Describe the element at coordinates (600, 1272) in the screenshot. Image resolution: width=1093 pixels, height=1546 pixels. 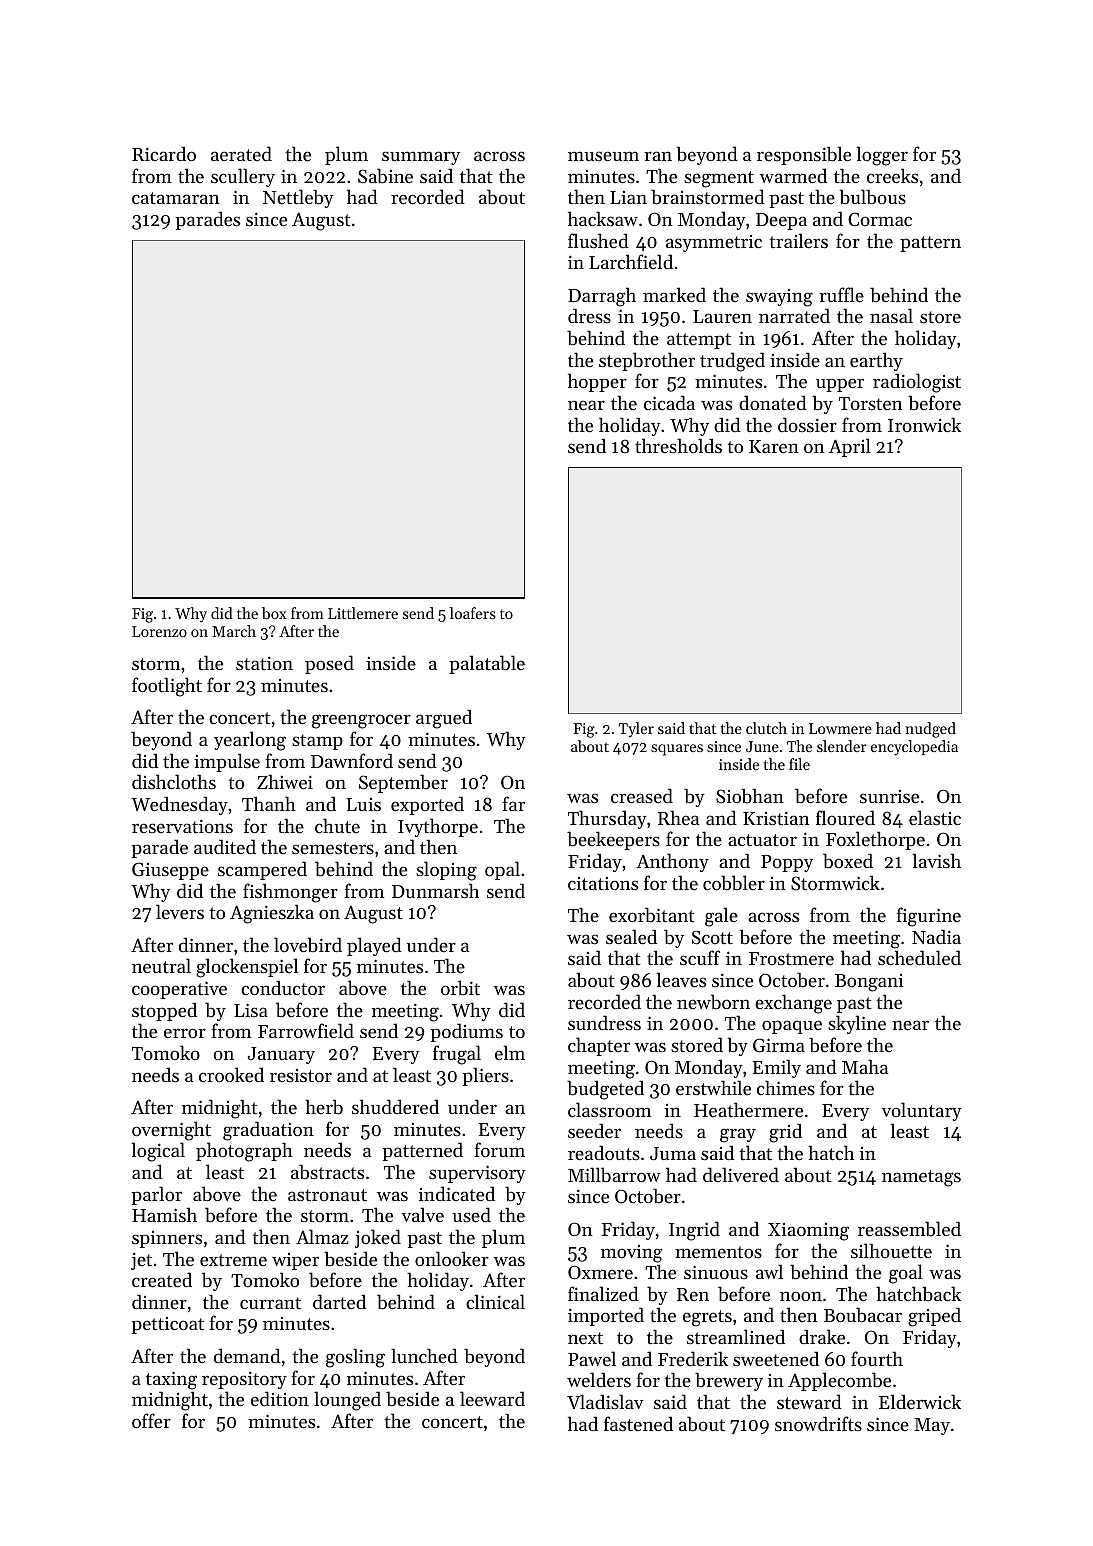
I see `Oxmere` at that location.
